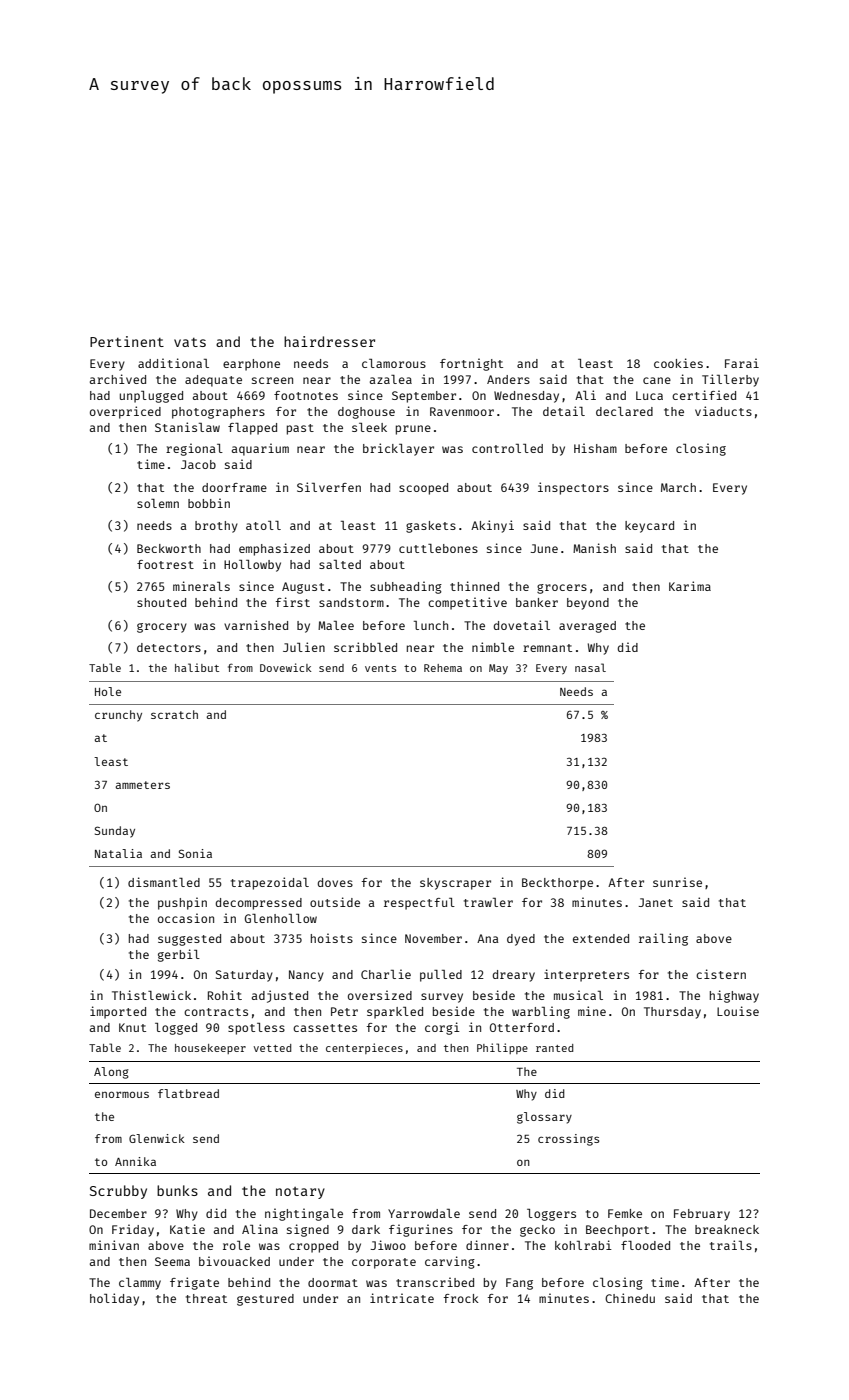  What do you see at coordinates (568, 1140) in the image?
I see `crossings` at bounding box center [568, 1140].
